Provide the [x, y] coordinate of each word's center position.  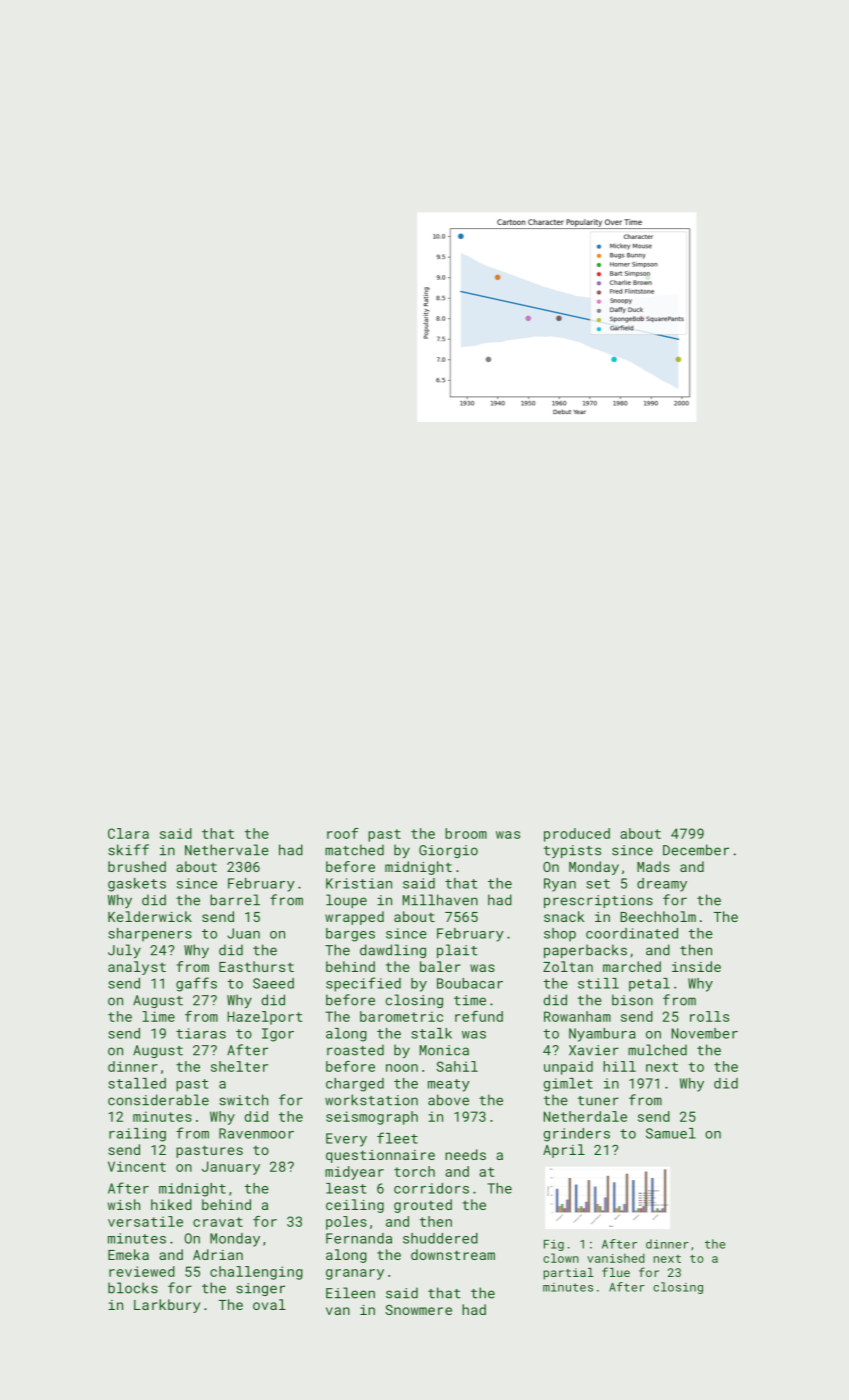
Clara [128, 833]
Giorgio [448, 851]
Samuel [671, 1133]
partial [569, 1274]
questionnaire [380, 1156]
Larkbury [167, 1306]
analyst [137, 968]
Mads [653, 866]
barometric [401, 1016]
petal [649, 985]
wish [124, 1204]
